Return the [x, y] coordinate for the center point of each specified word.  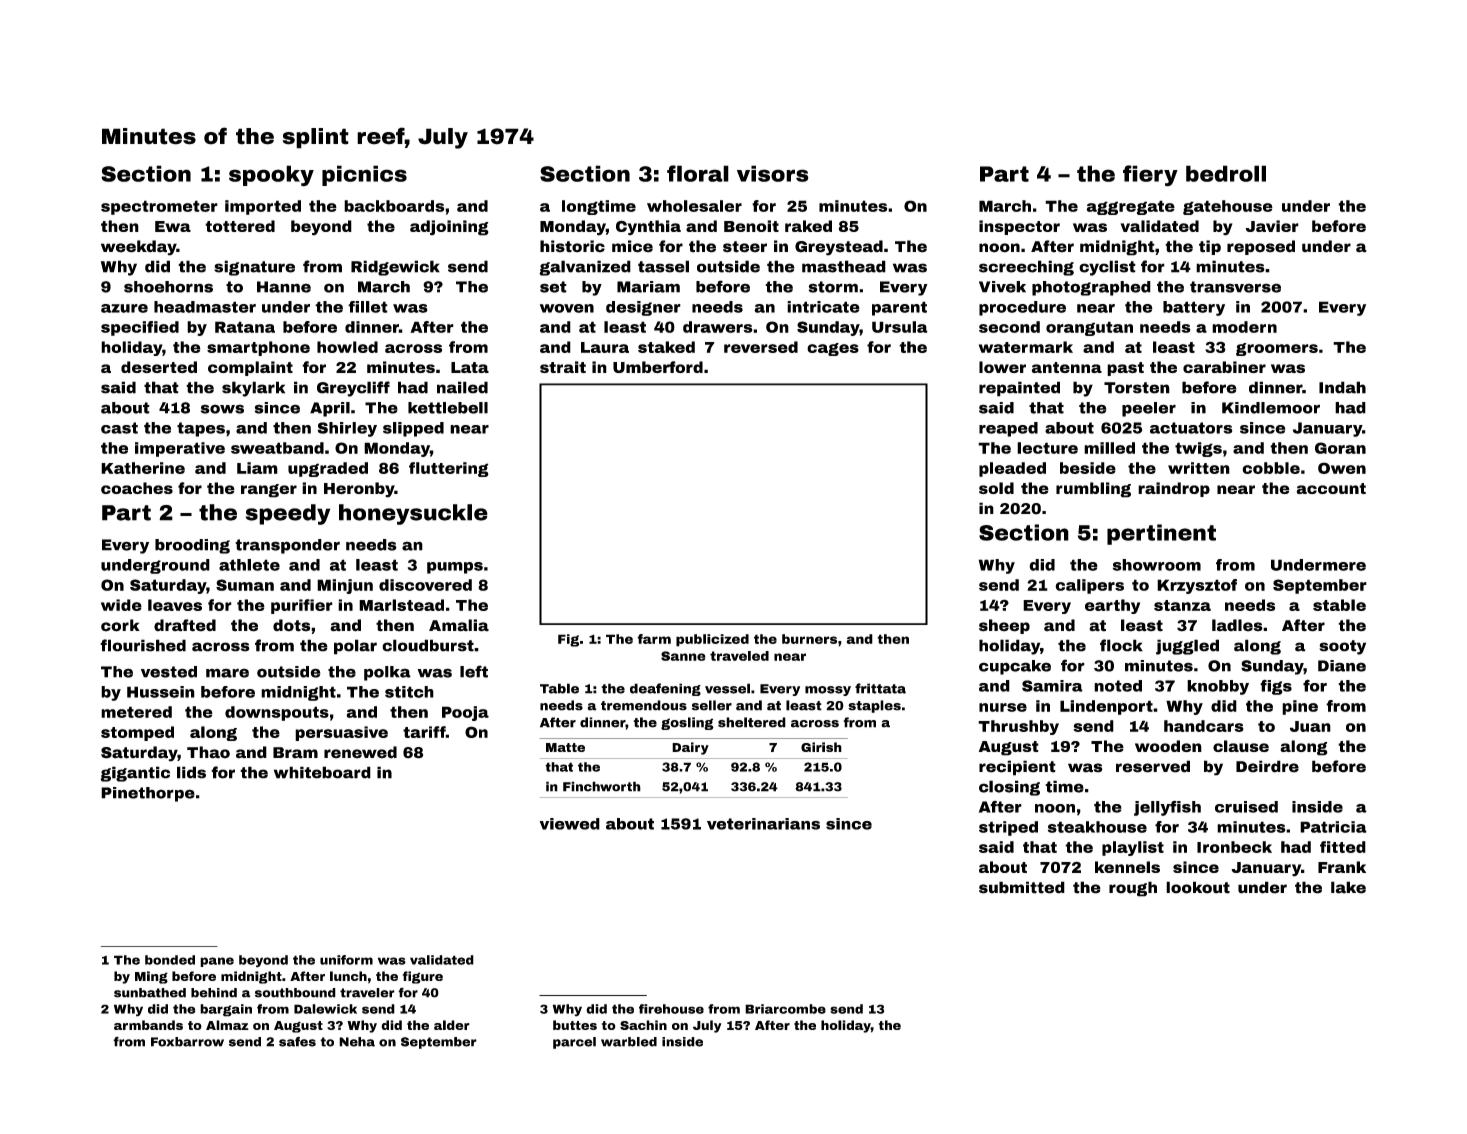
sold [996, 488]
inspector [1019, 227]
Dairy [690, 748]
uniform [346, 960]
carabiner [1224, 367]
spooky [271, 176]
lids [191, 772]
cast [119, 428]
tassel [663, 266]
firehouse [671, 1009]
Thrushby [1018, 727]
